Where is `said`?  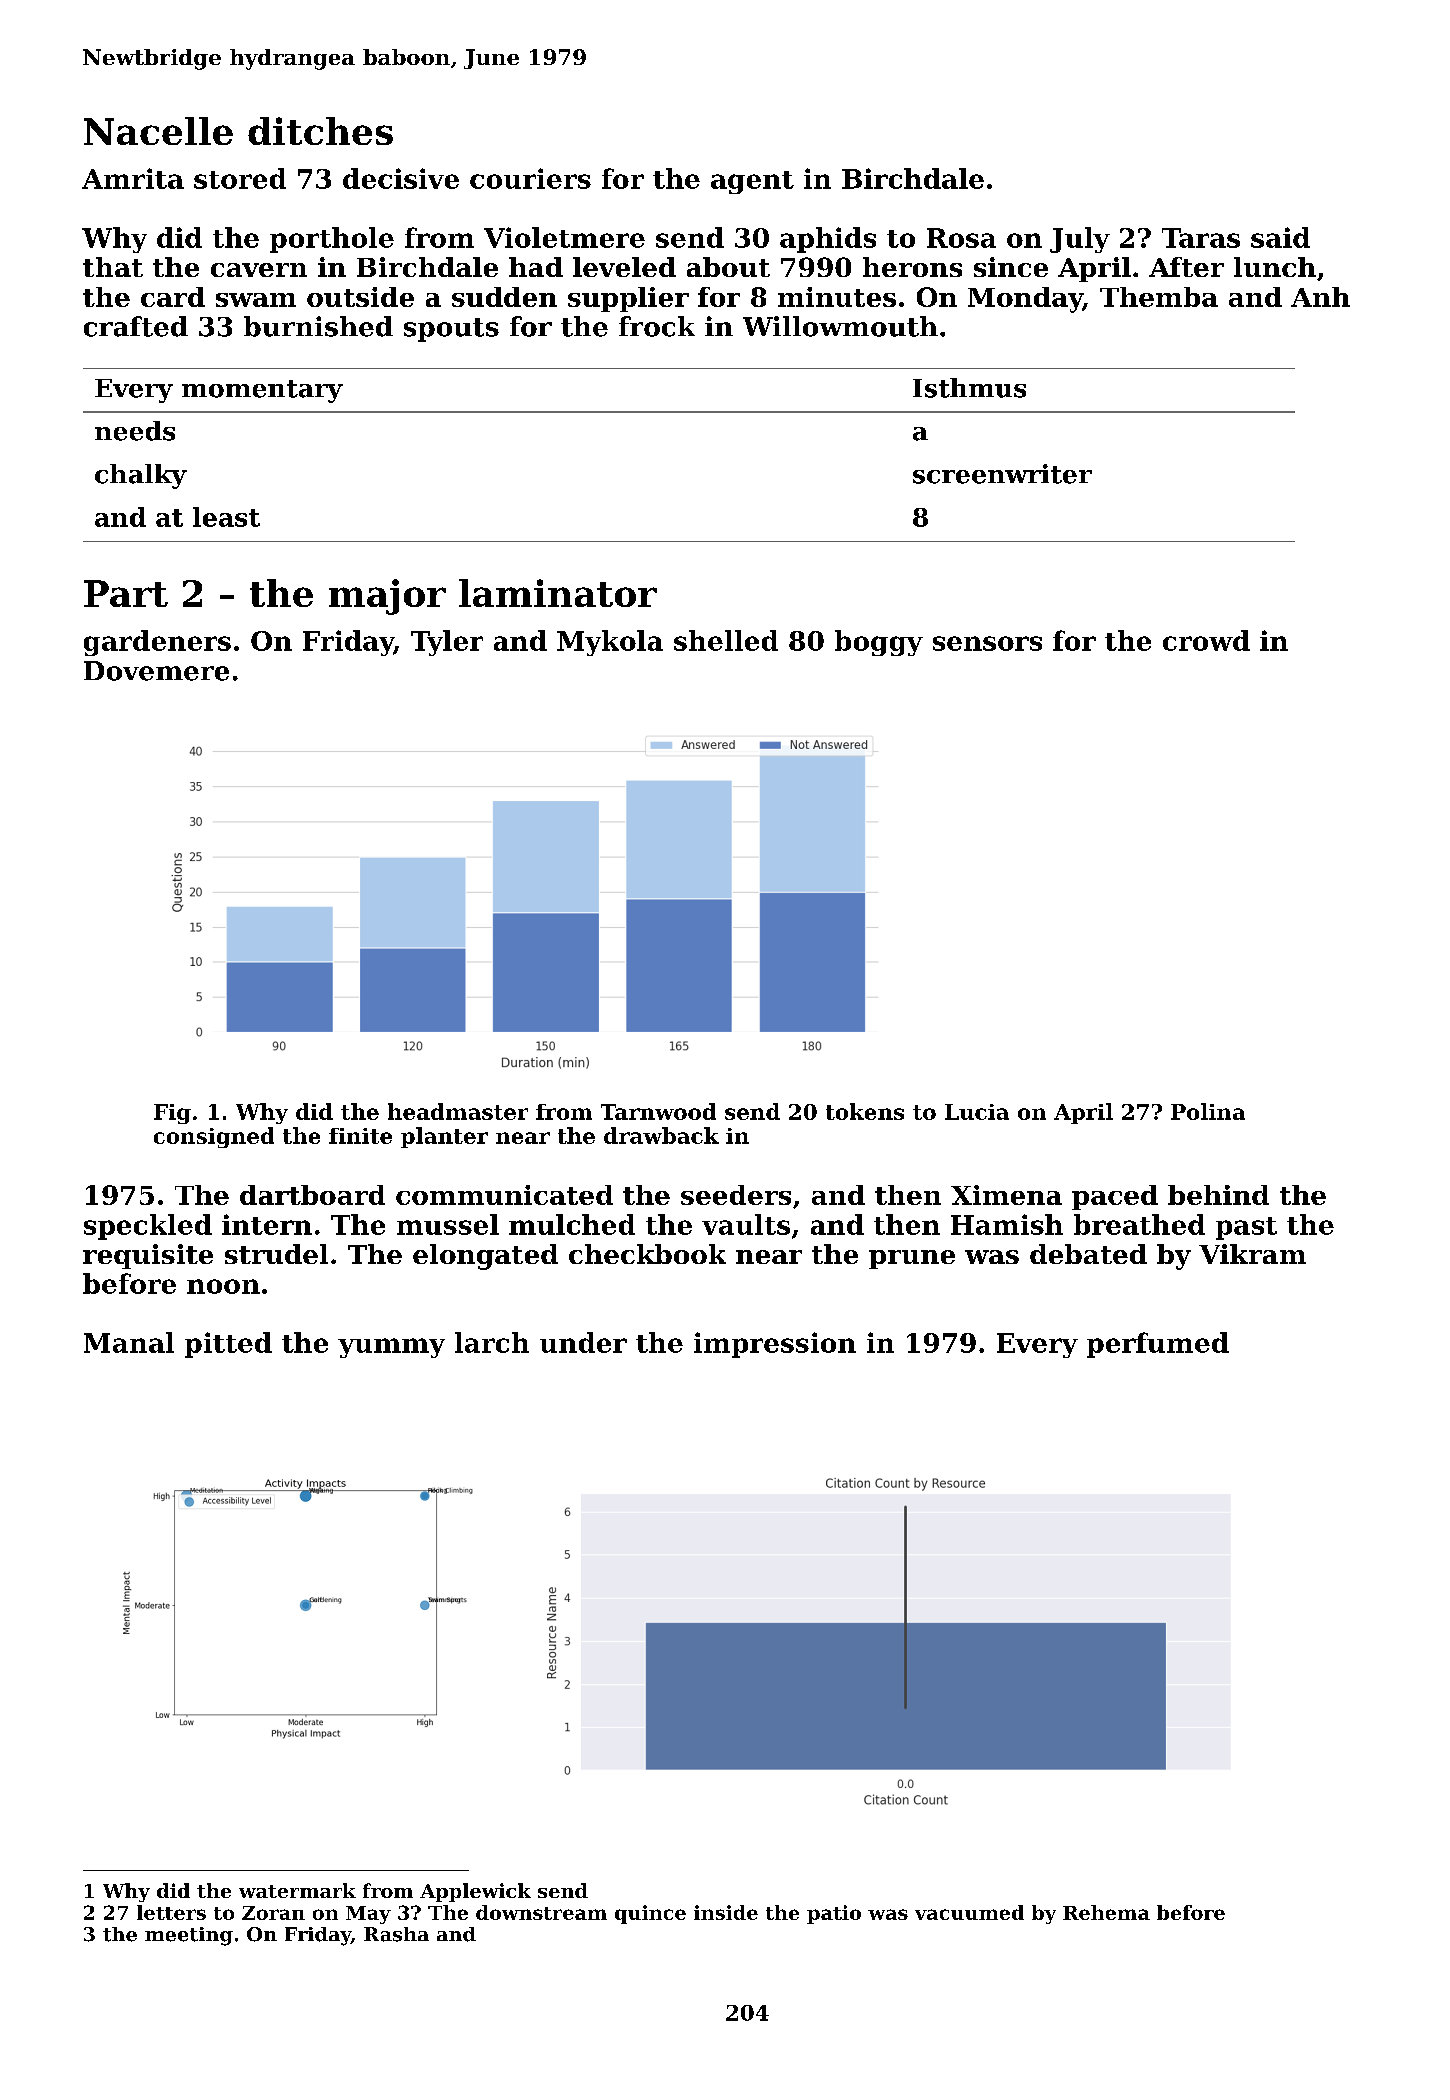 said is located at coordinates (1280, 237).
